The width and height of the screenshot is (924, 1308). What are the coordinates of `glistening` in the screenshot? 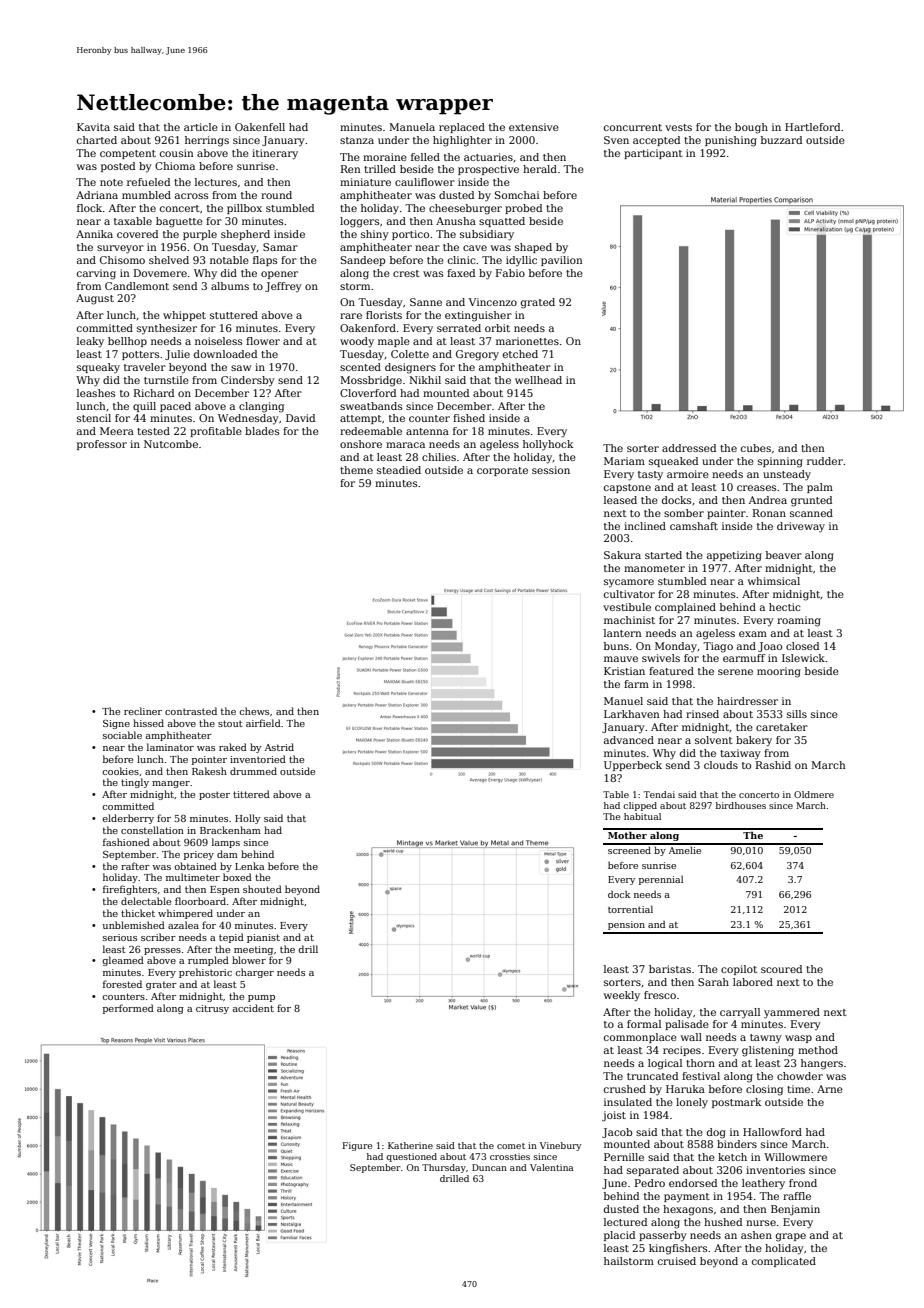 It's located at (768, 1051).
